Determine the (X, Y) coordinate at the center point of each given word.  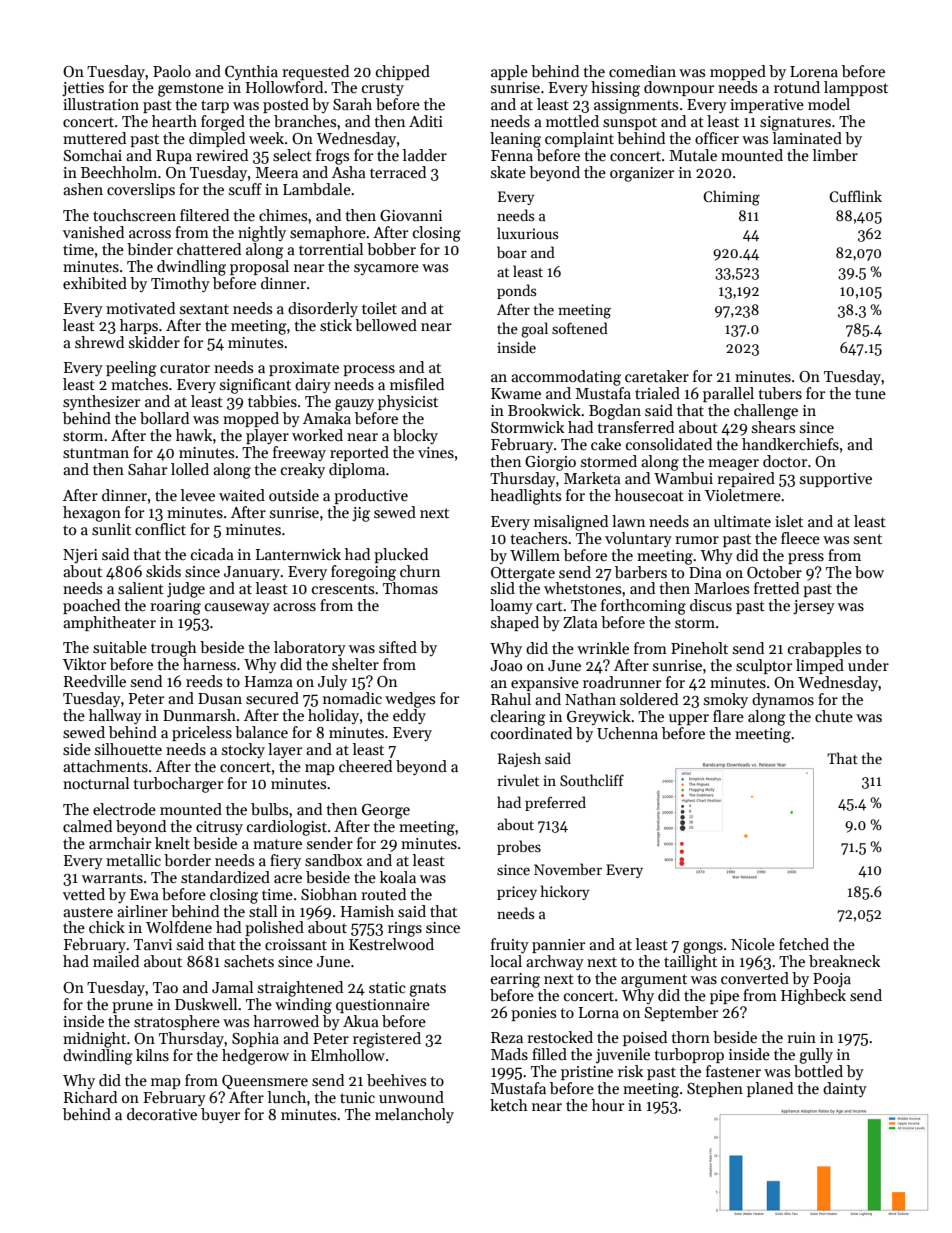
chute (834, 716)
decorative (162, 1114)
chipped (403, 72)
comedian (642, 71)
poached (91, 606)
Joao (506, 665)
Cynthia (251, 72)
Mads (509, 1054)
